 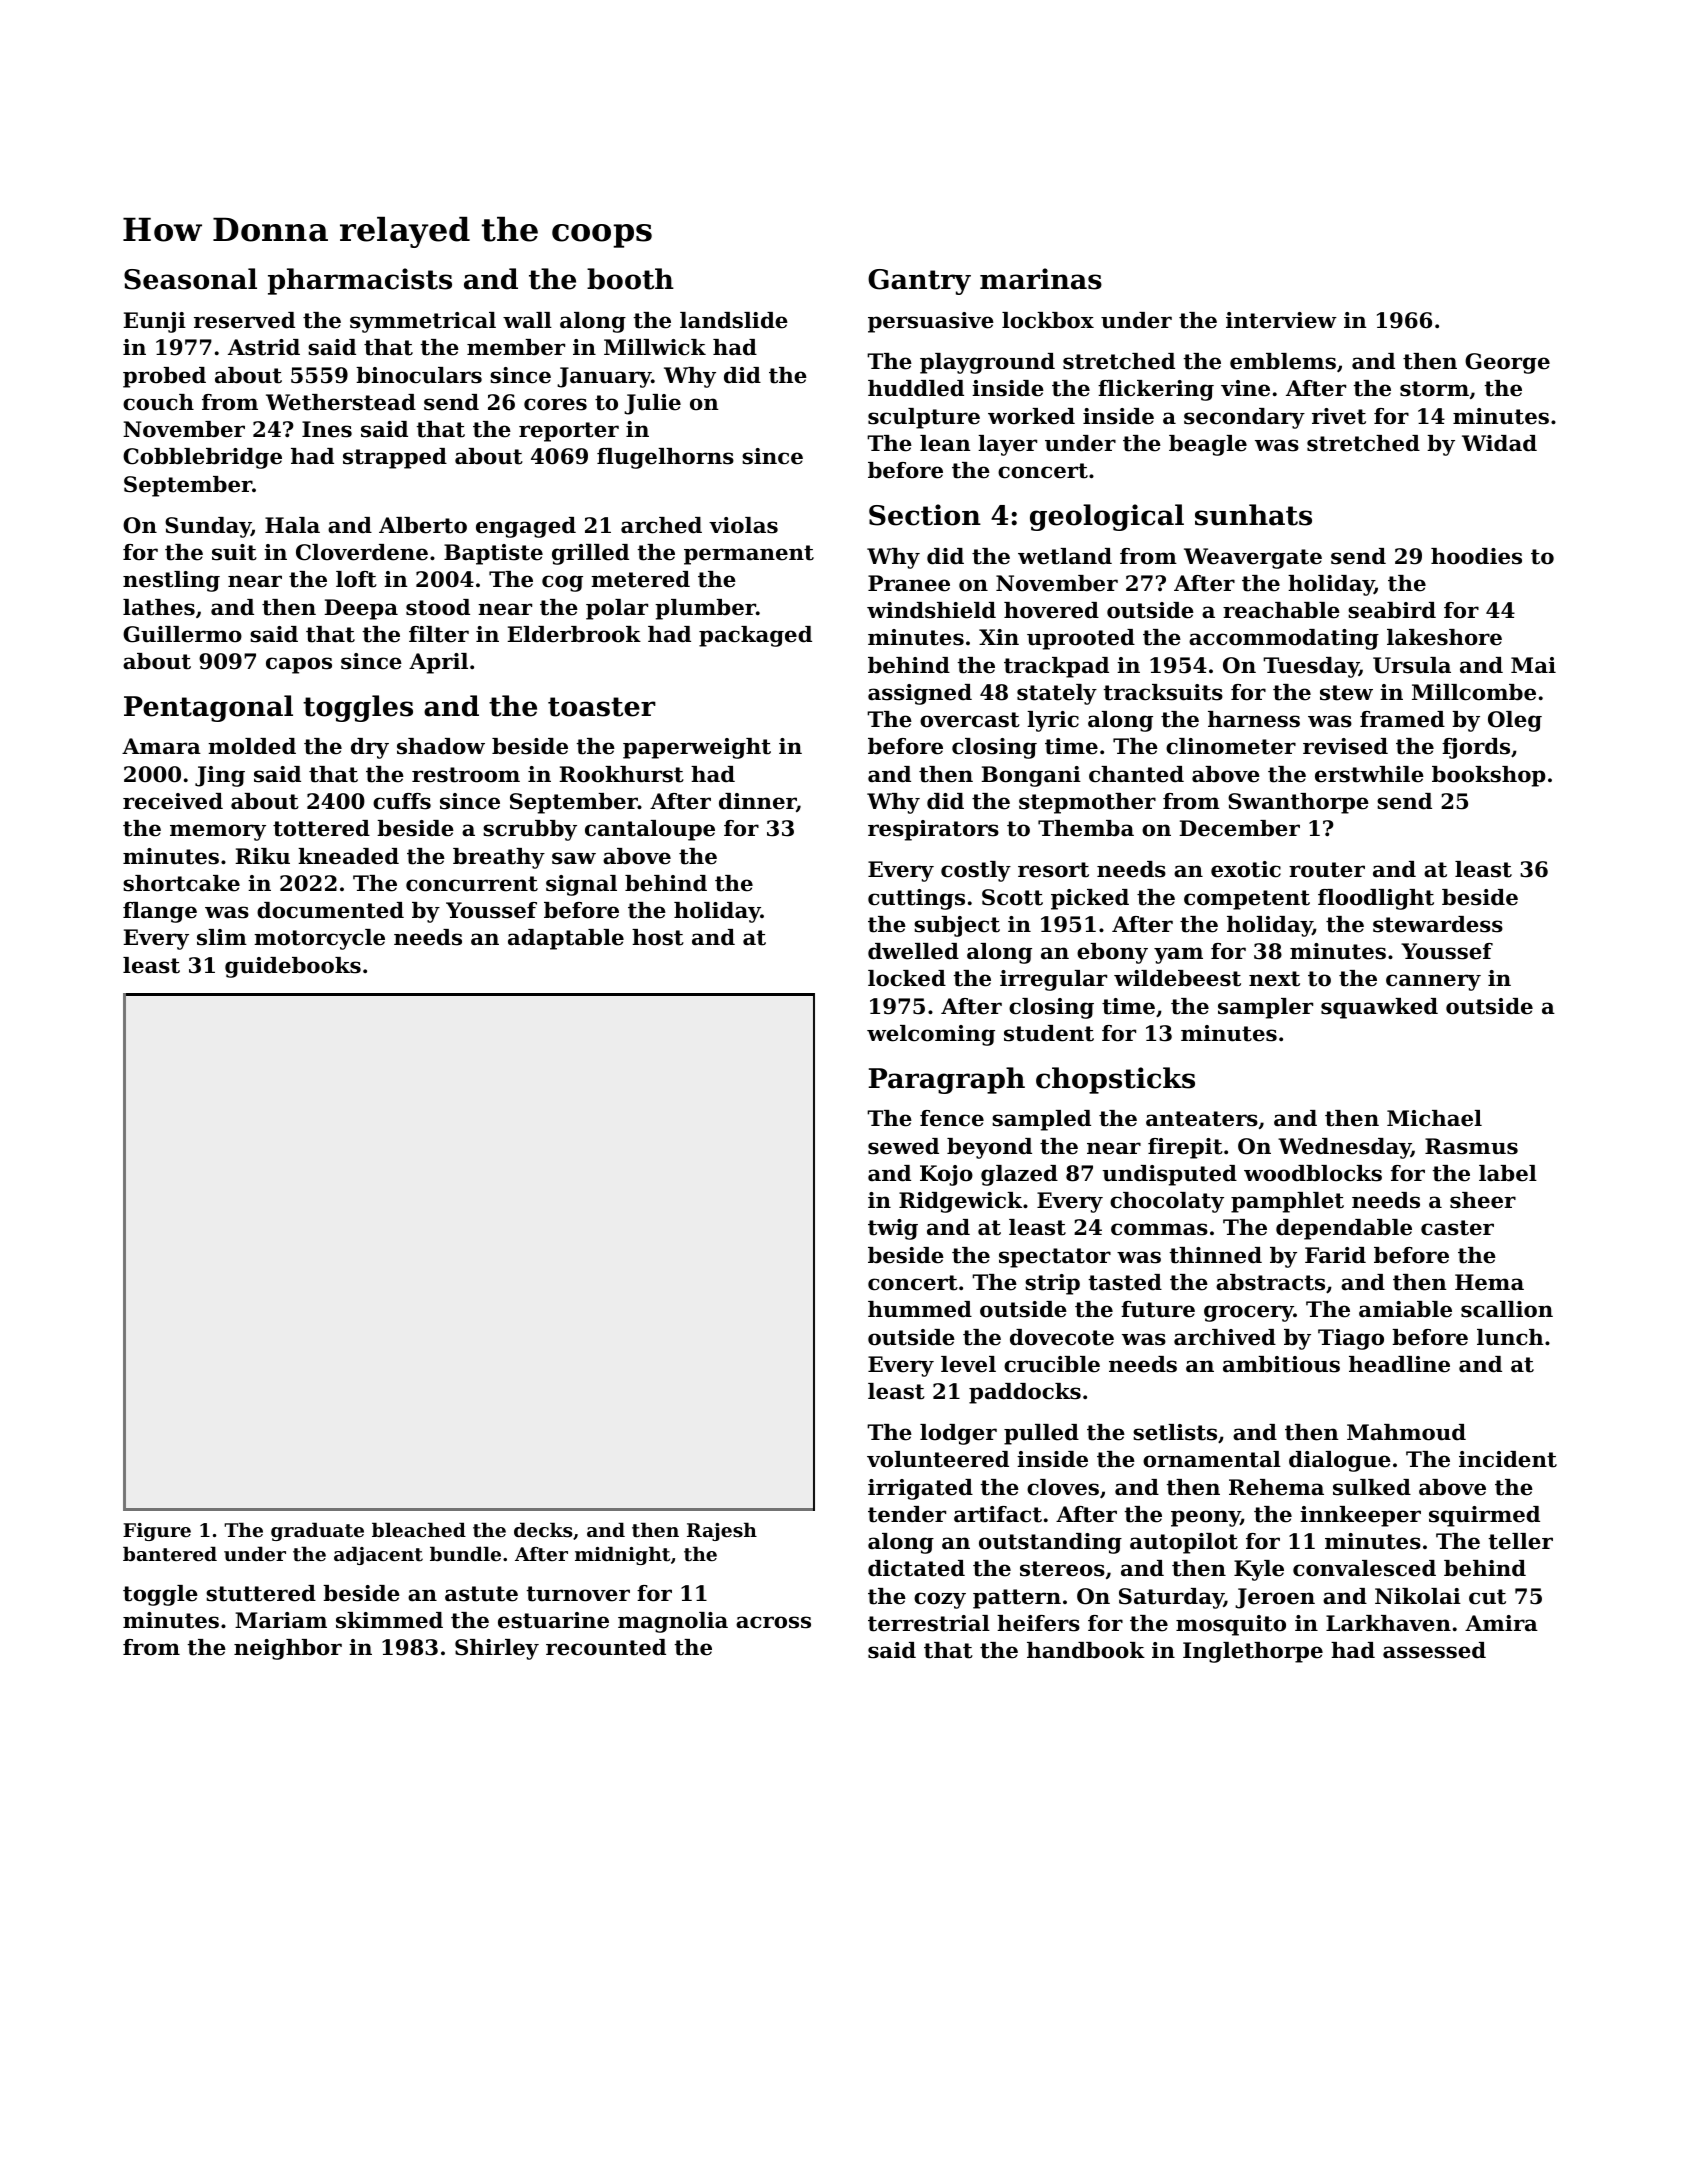 I want to click on Cobblebridge, so click(x=202, y=458).
